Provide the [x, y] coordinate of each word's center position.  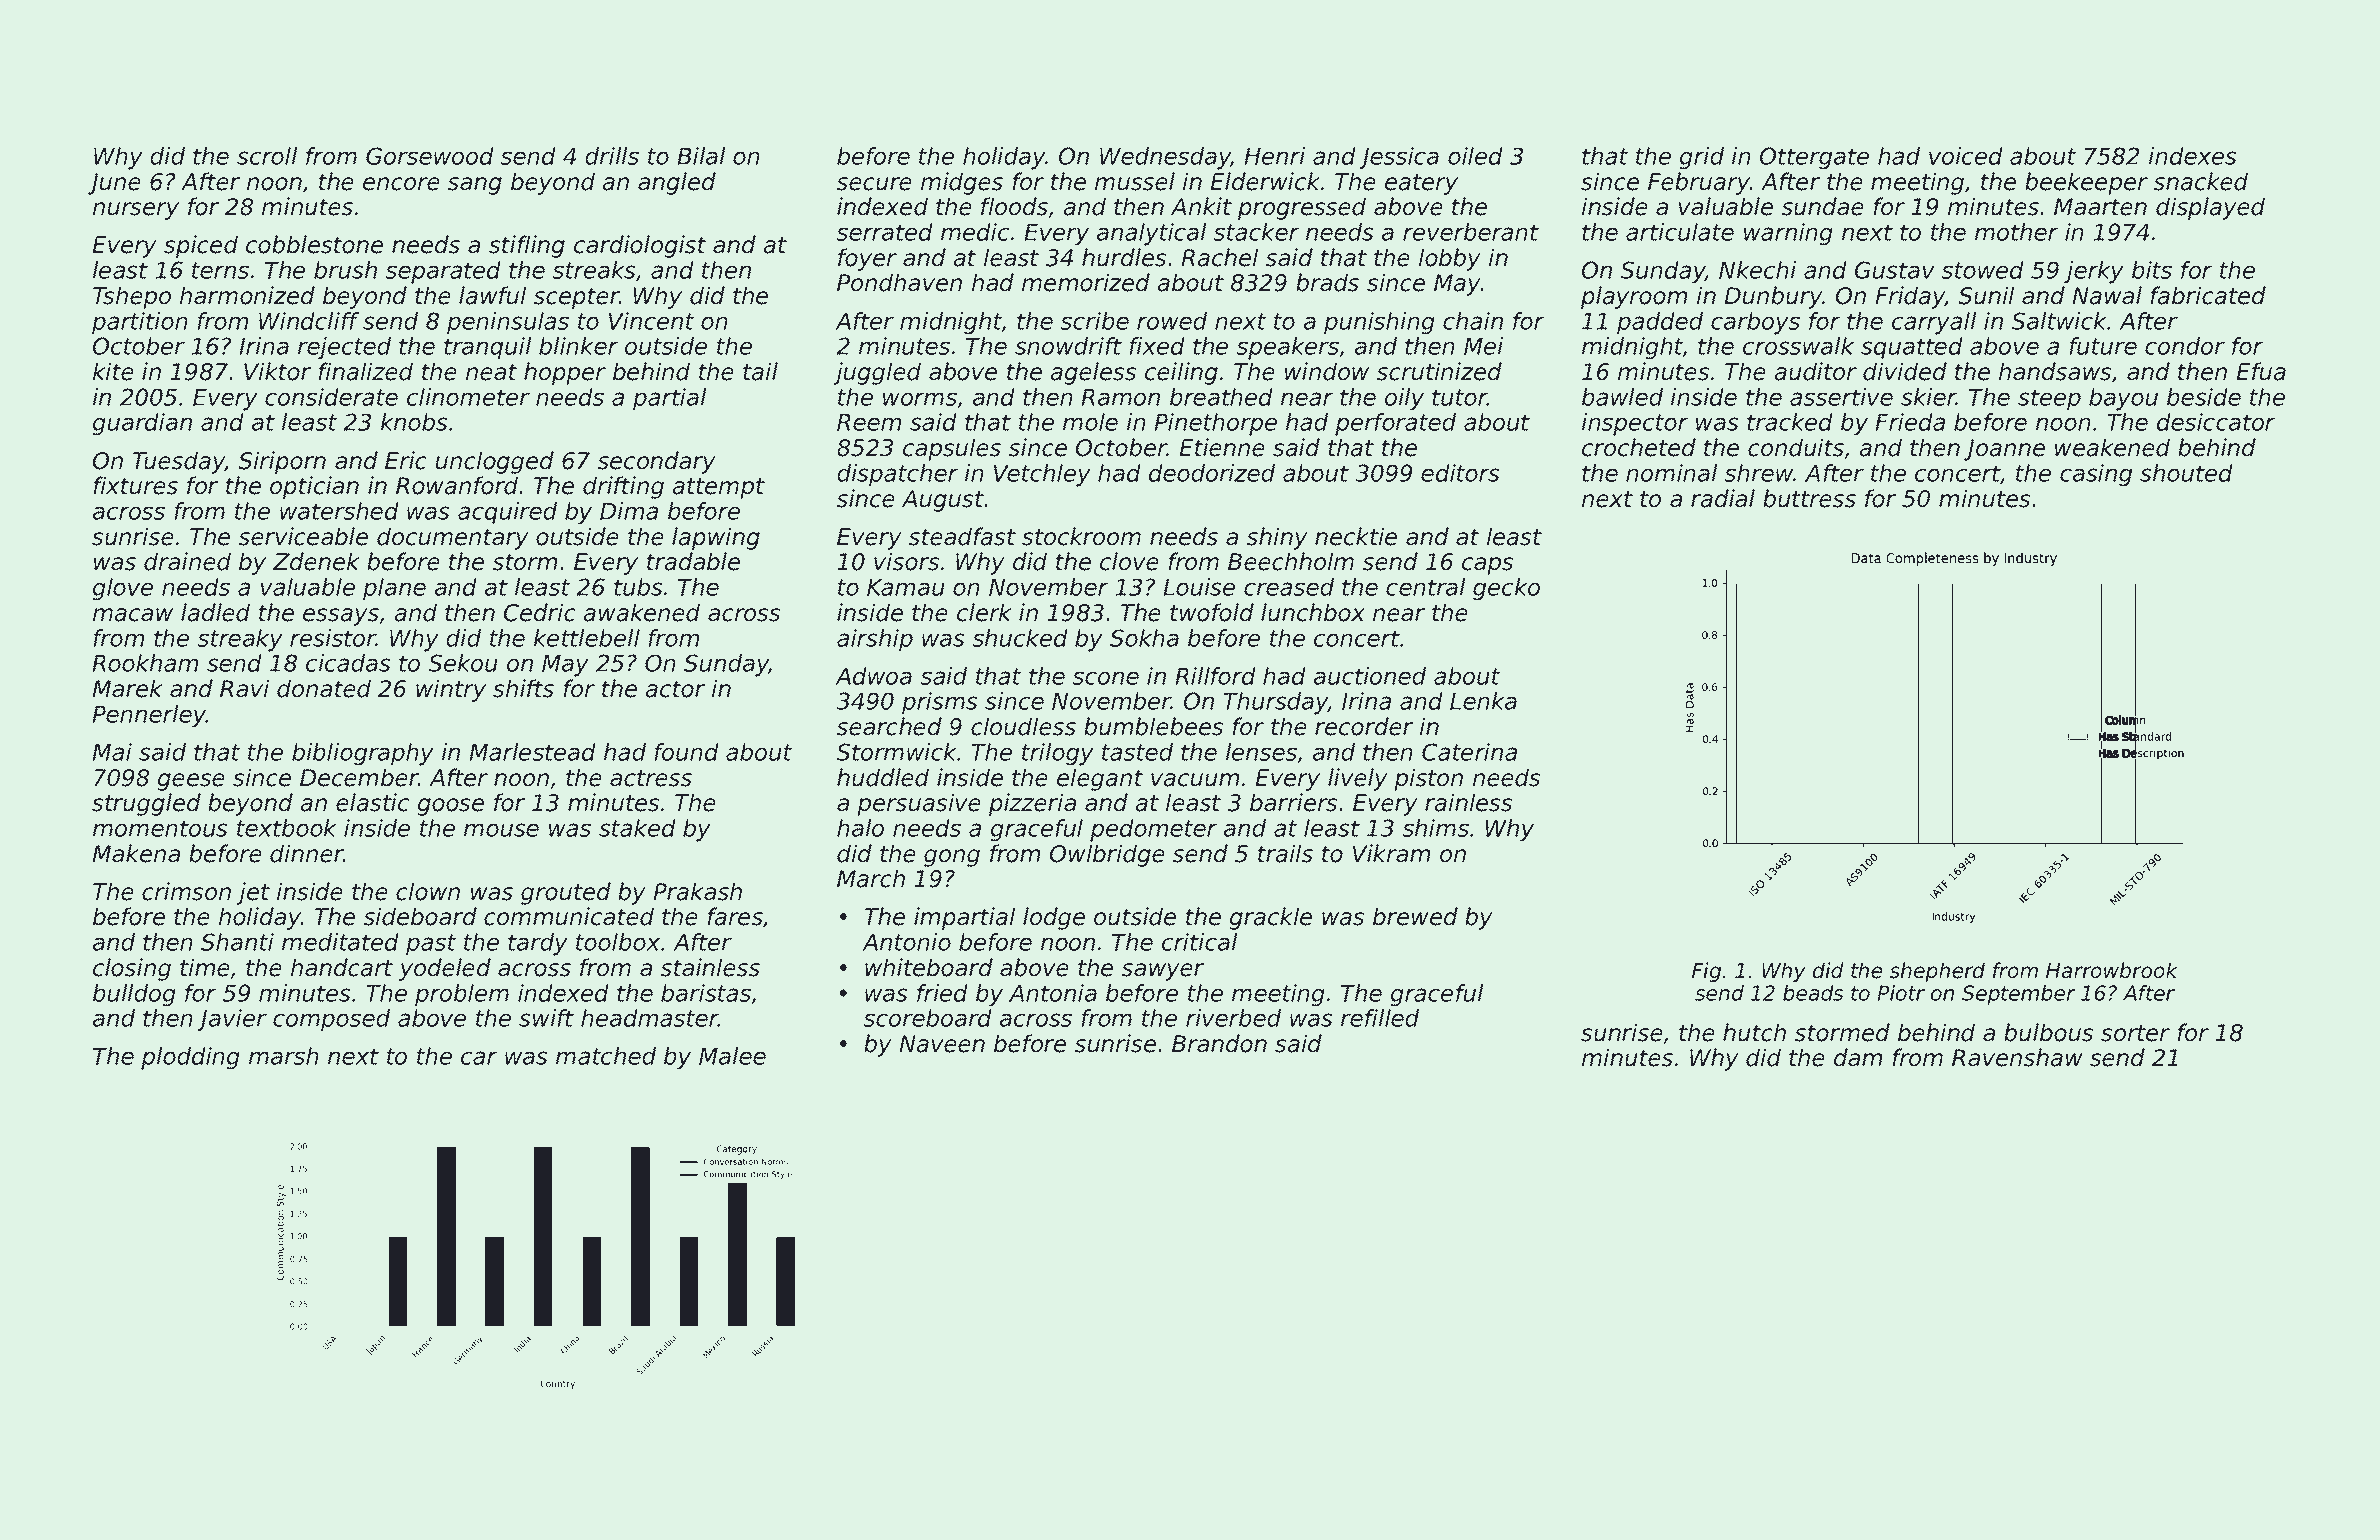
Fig [1706, 972]
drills [612, 156]
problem [462, 995]
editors [1460, 473]
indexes [2193, 156]
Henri [1274, 156]
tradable [693, 561]
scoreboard [928, 1018]
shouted [2186, 473]
